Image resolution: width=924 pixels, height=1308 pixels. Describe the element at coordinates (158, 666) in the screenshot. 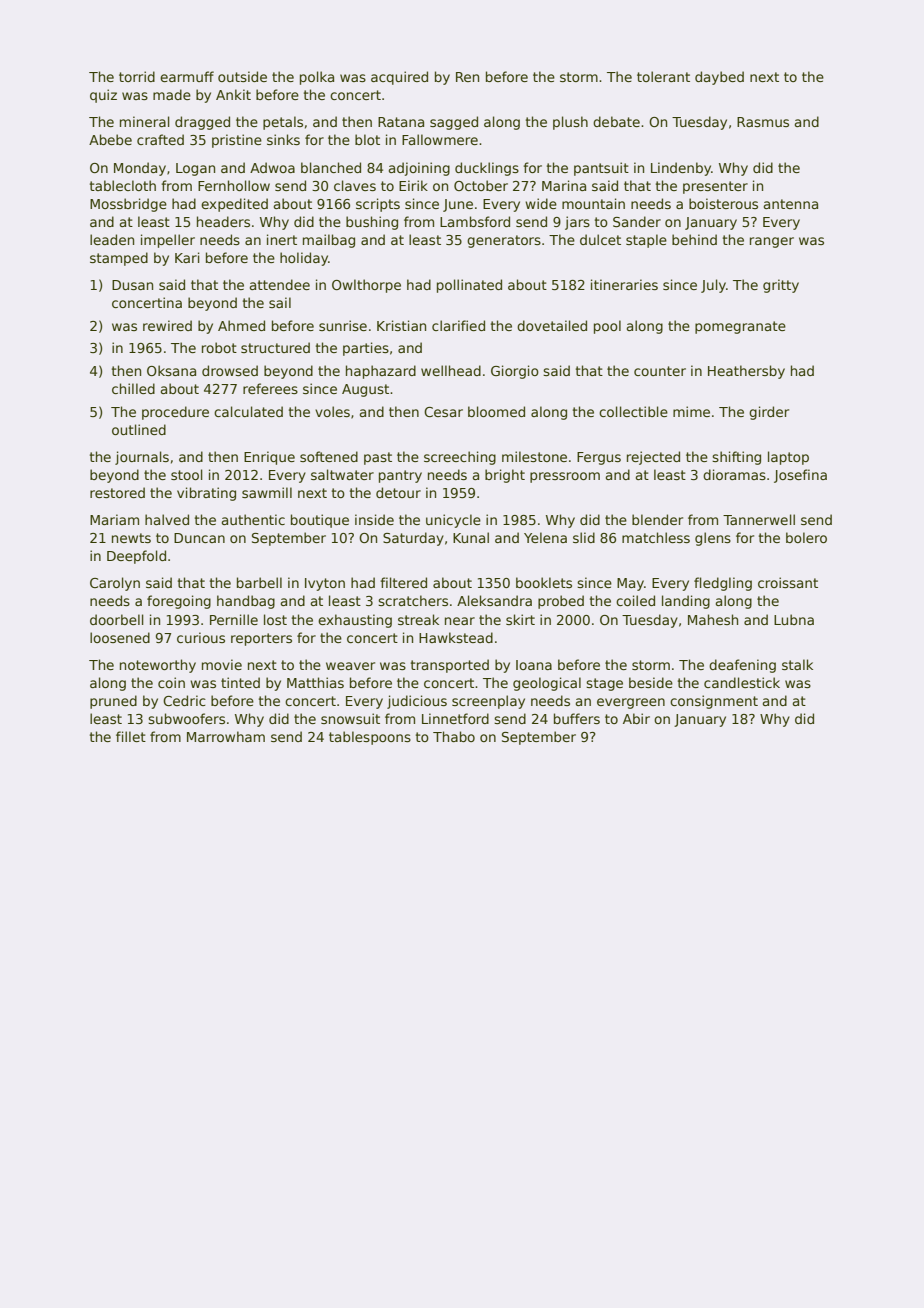

I see `noteworthy` at that location.
